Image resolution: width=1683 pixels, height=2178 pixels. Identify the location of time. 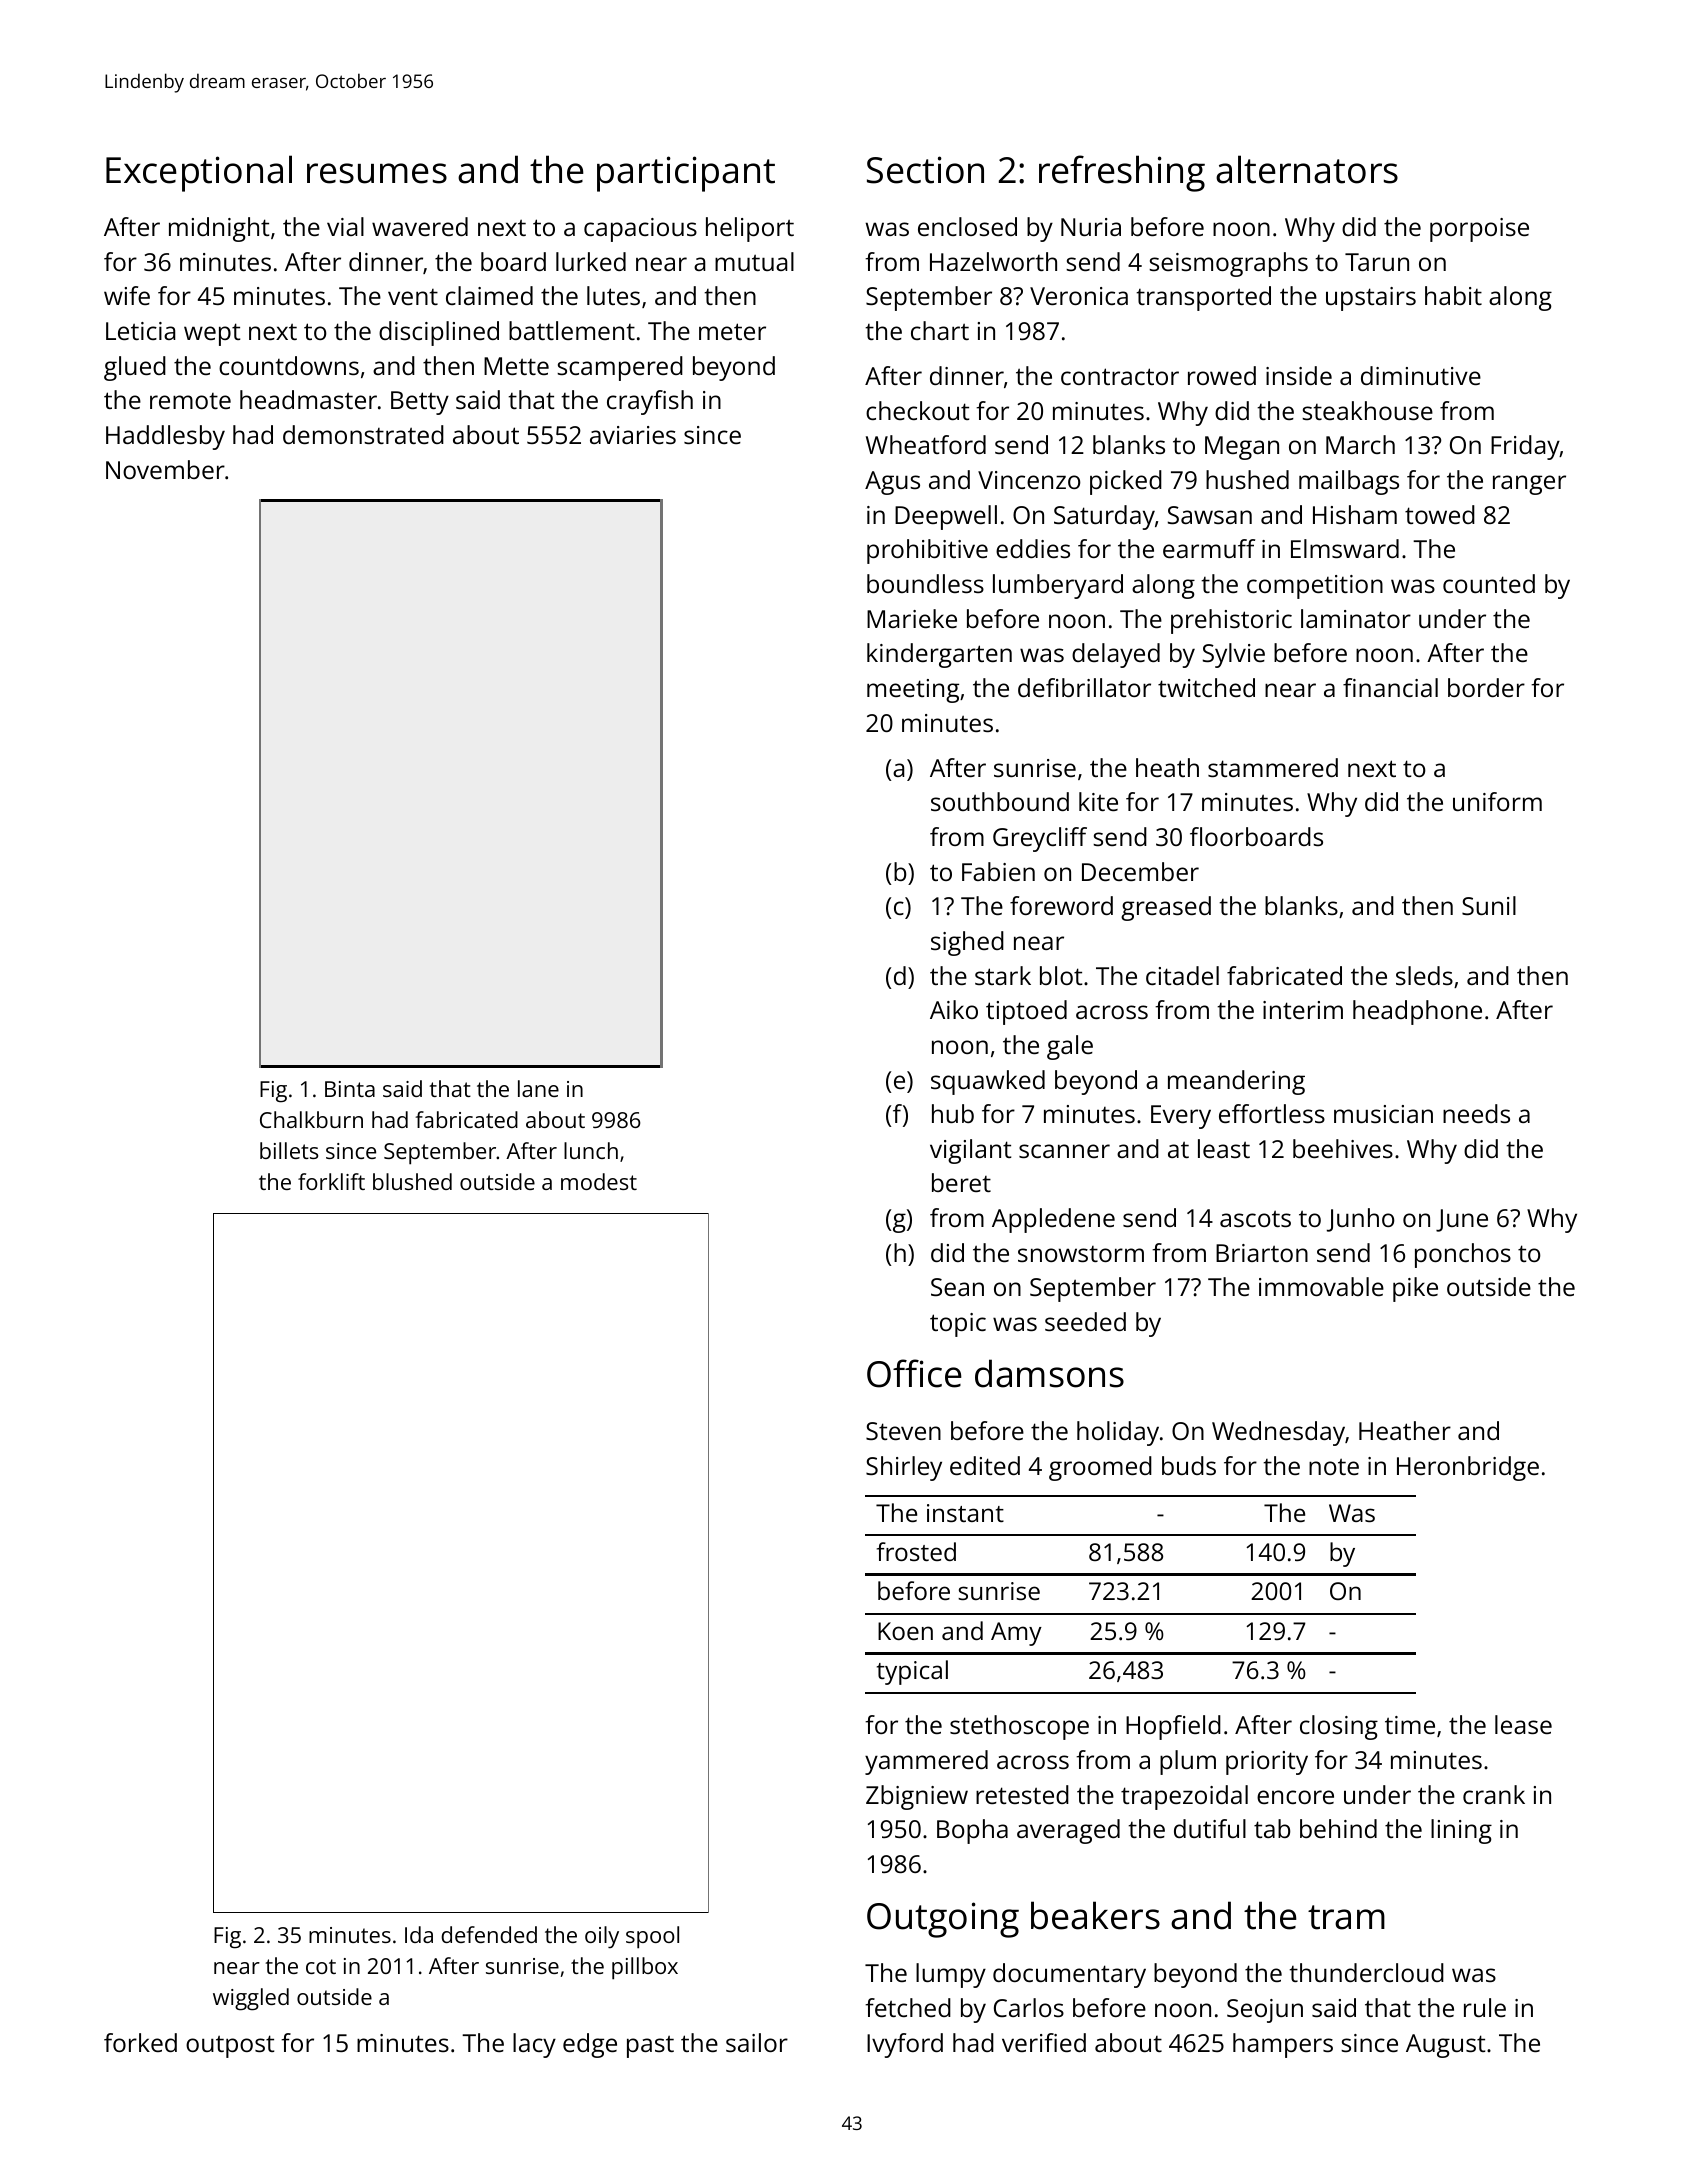
(1410, 1725).
